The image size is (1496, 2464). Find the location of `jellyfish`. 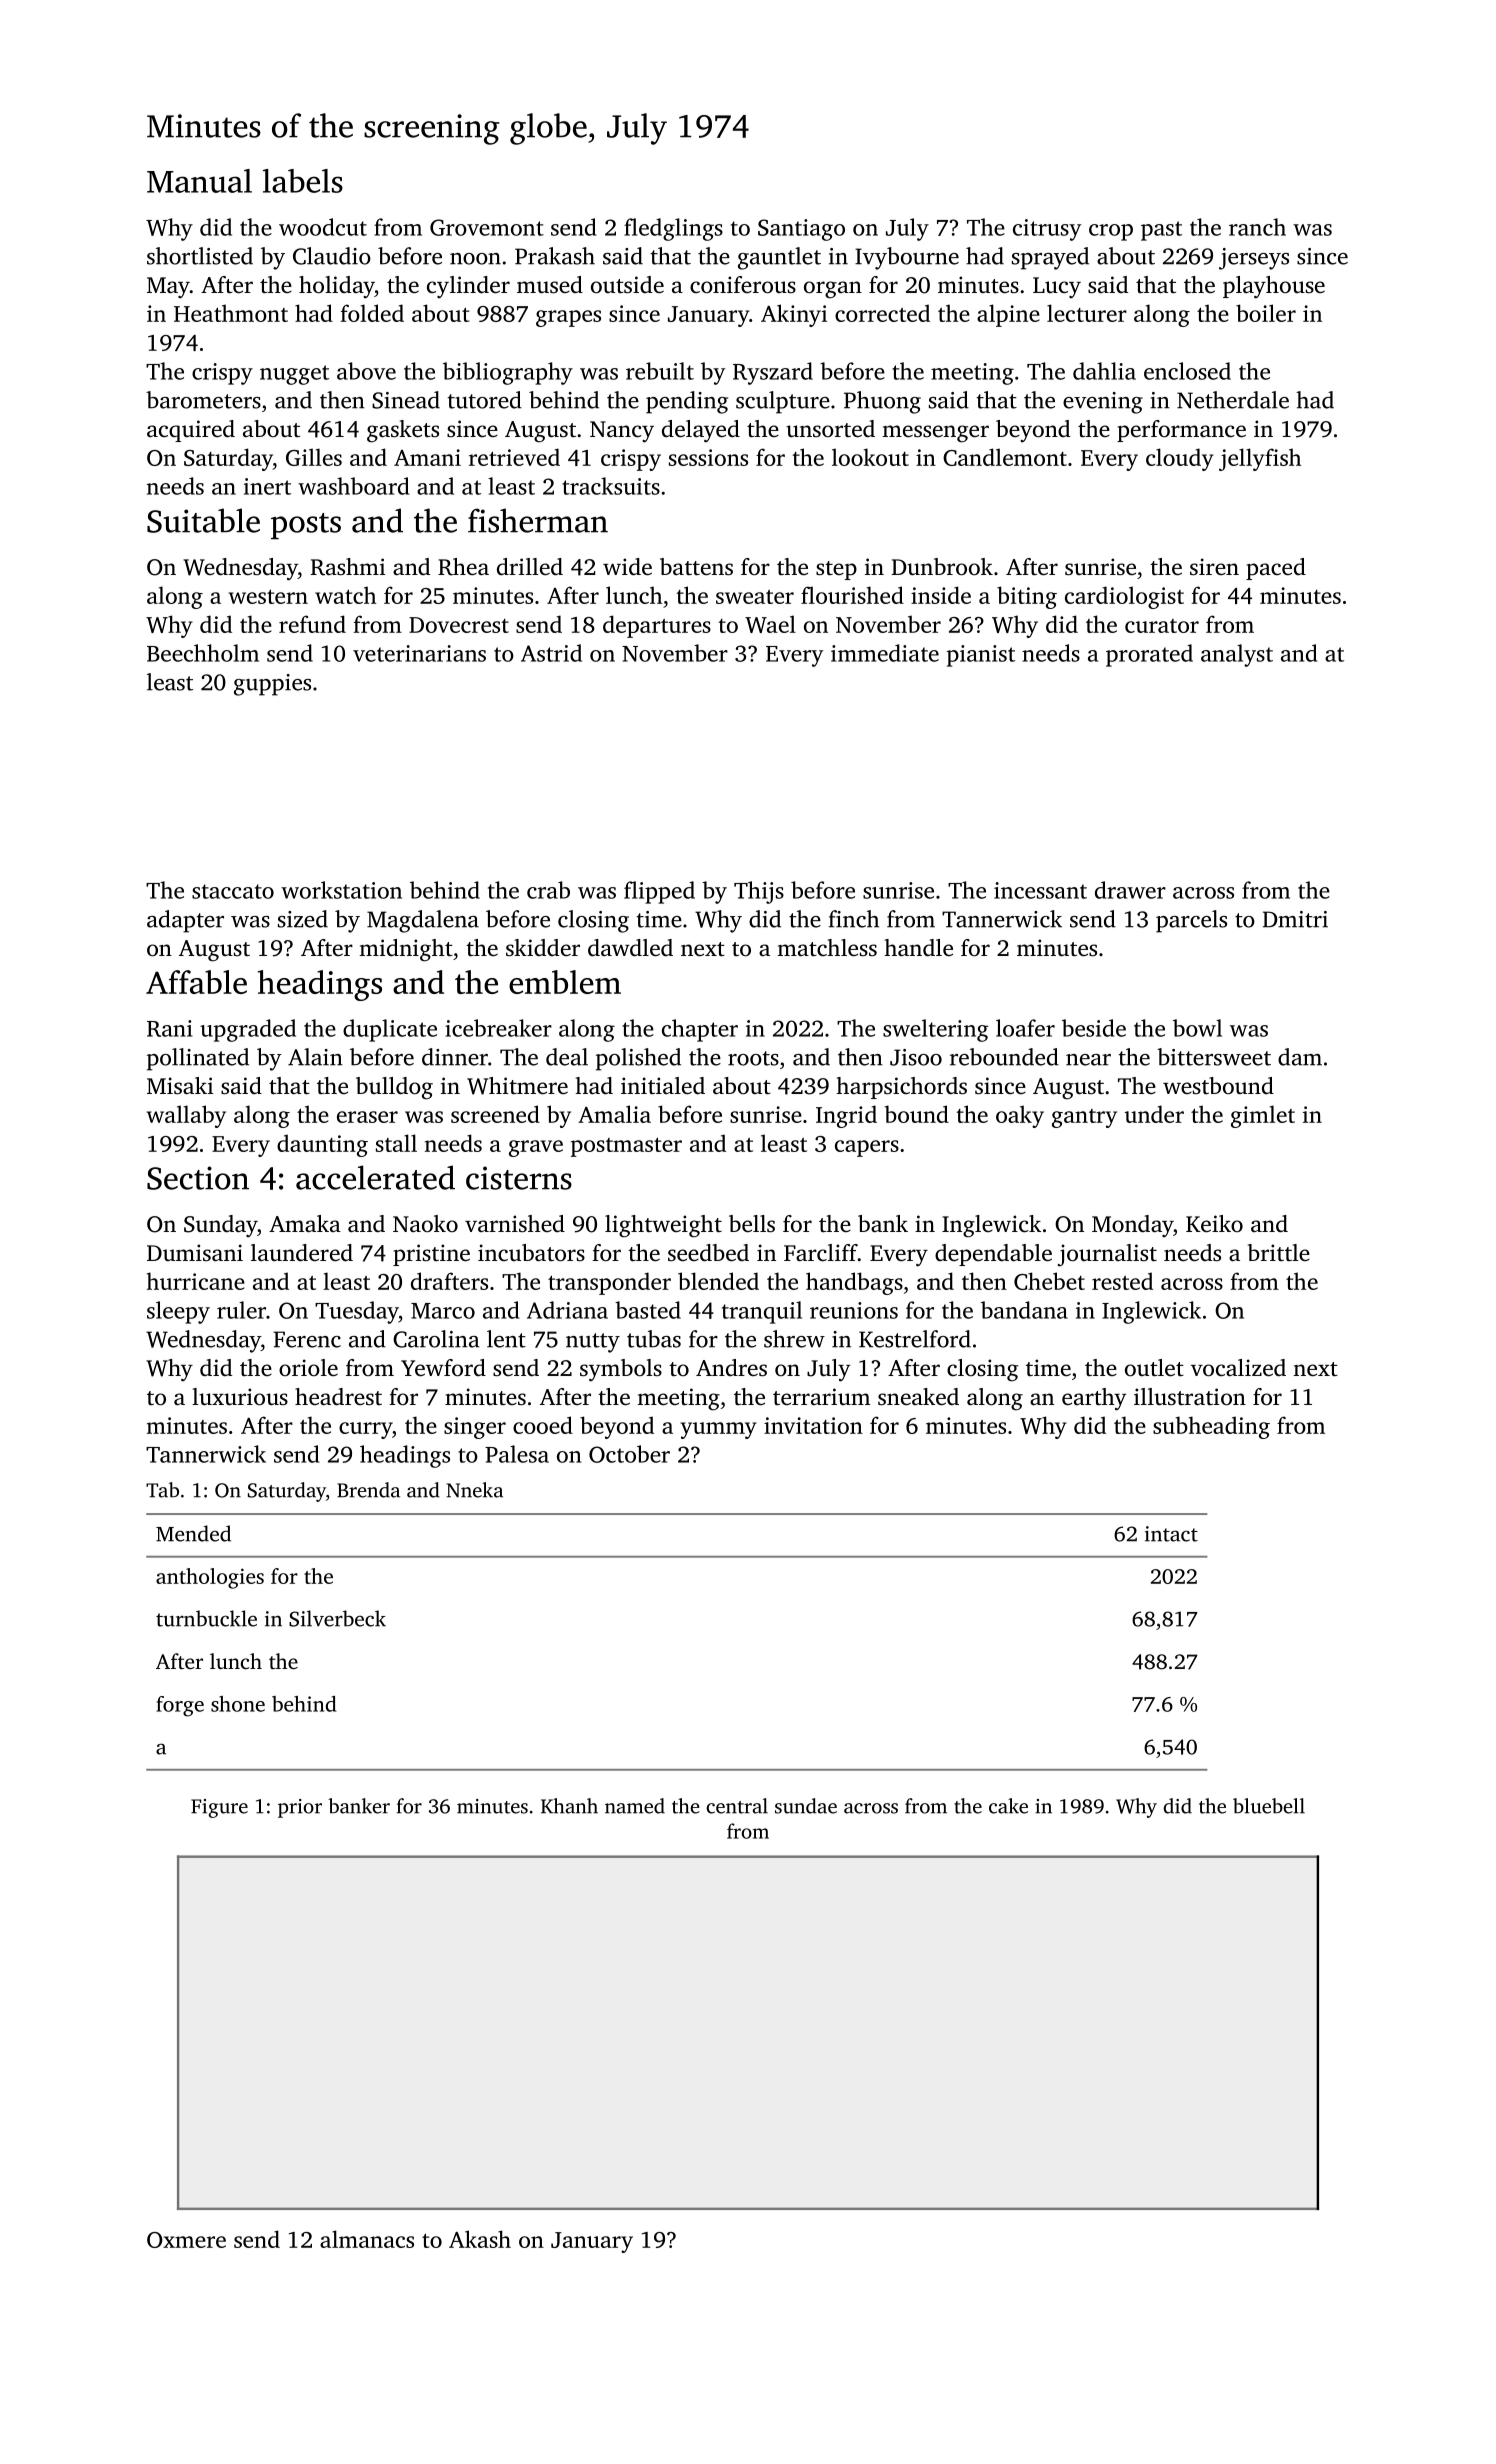

jellyfish is located at coordinates (1260, 459).
